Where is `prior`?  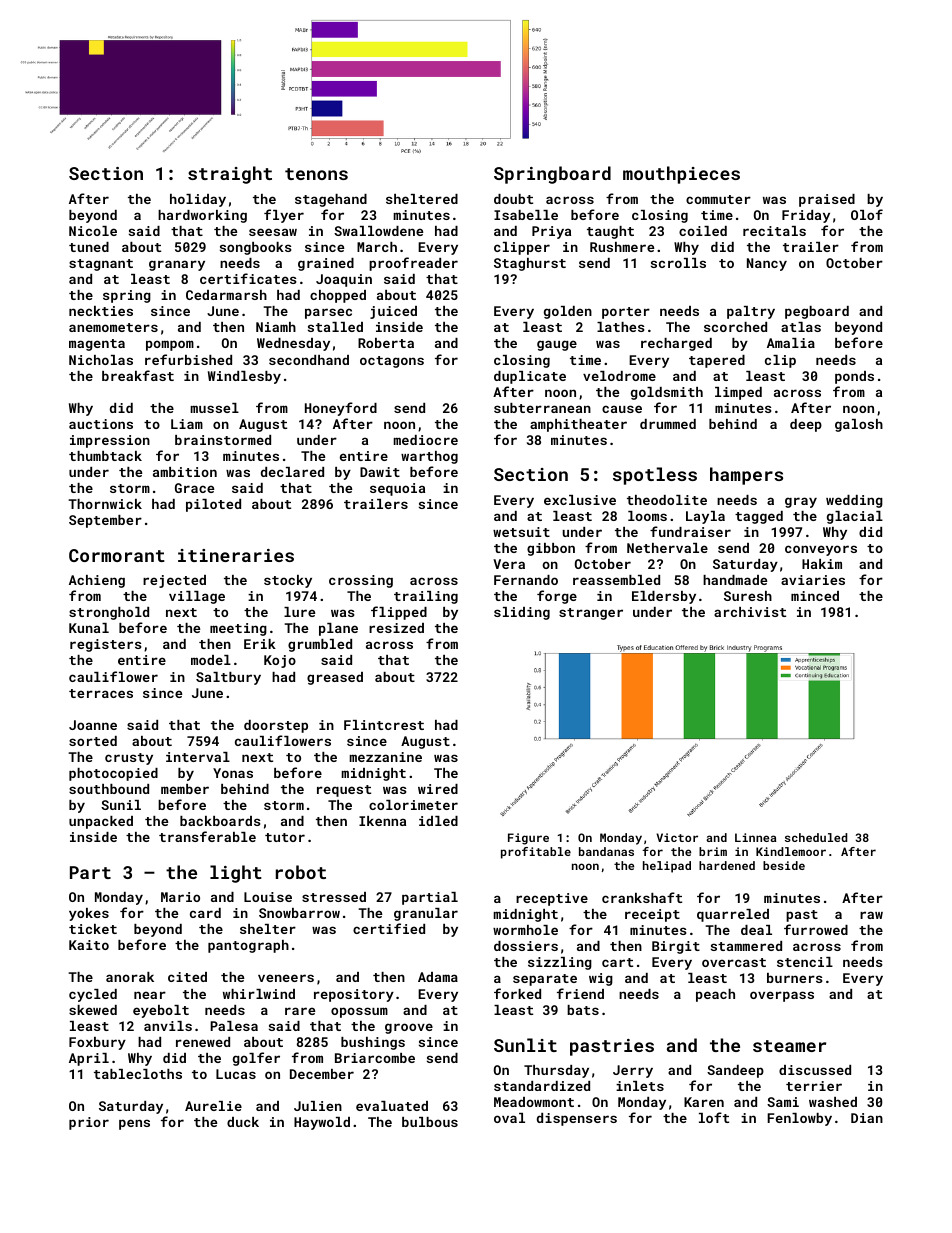
prior is located at coordinates (89, 1123).
